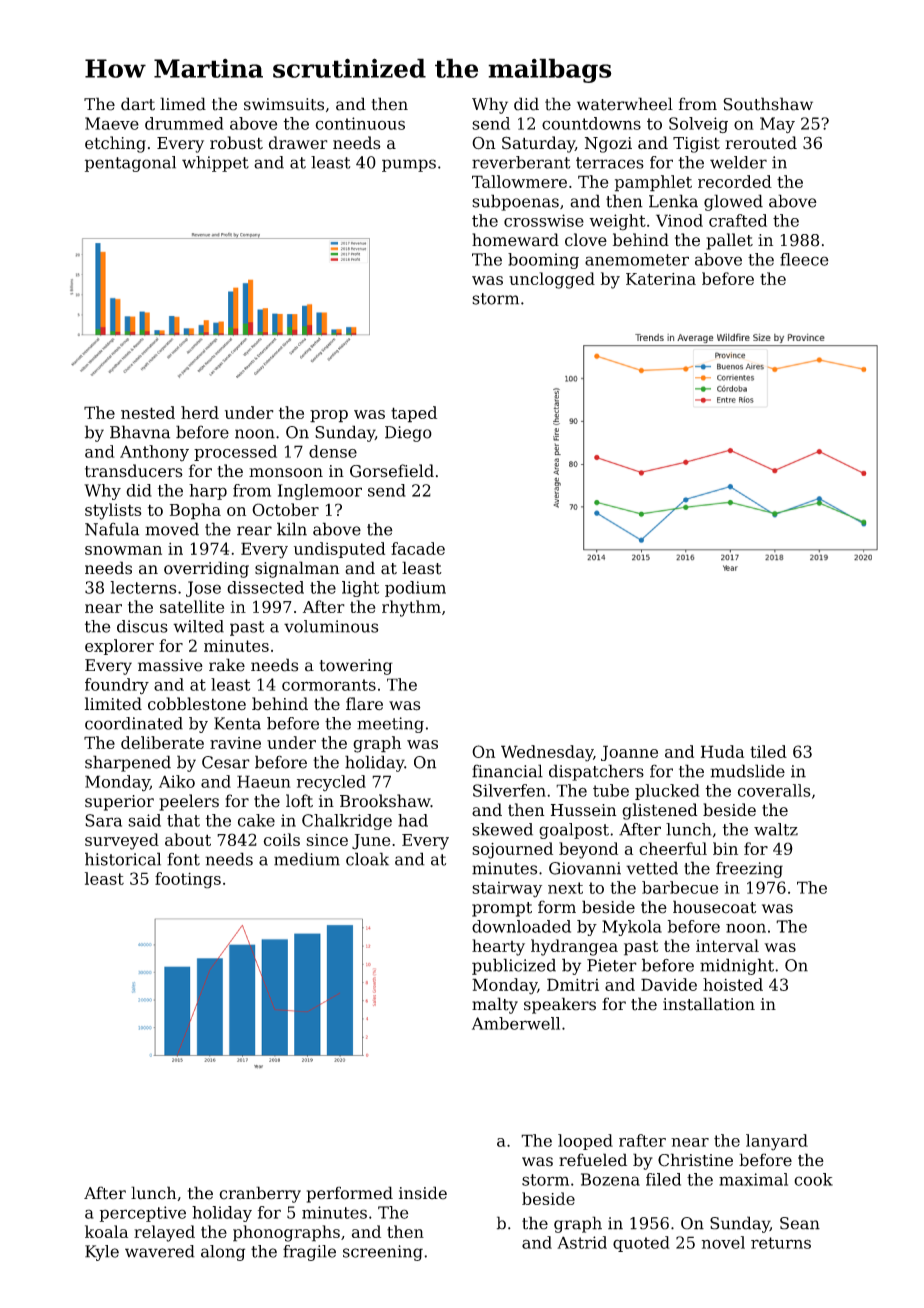  Describe the element at coordinates (236, 143) in the screenshot. I see `robust` at that location.
